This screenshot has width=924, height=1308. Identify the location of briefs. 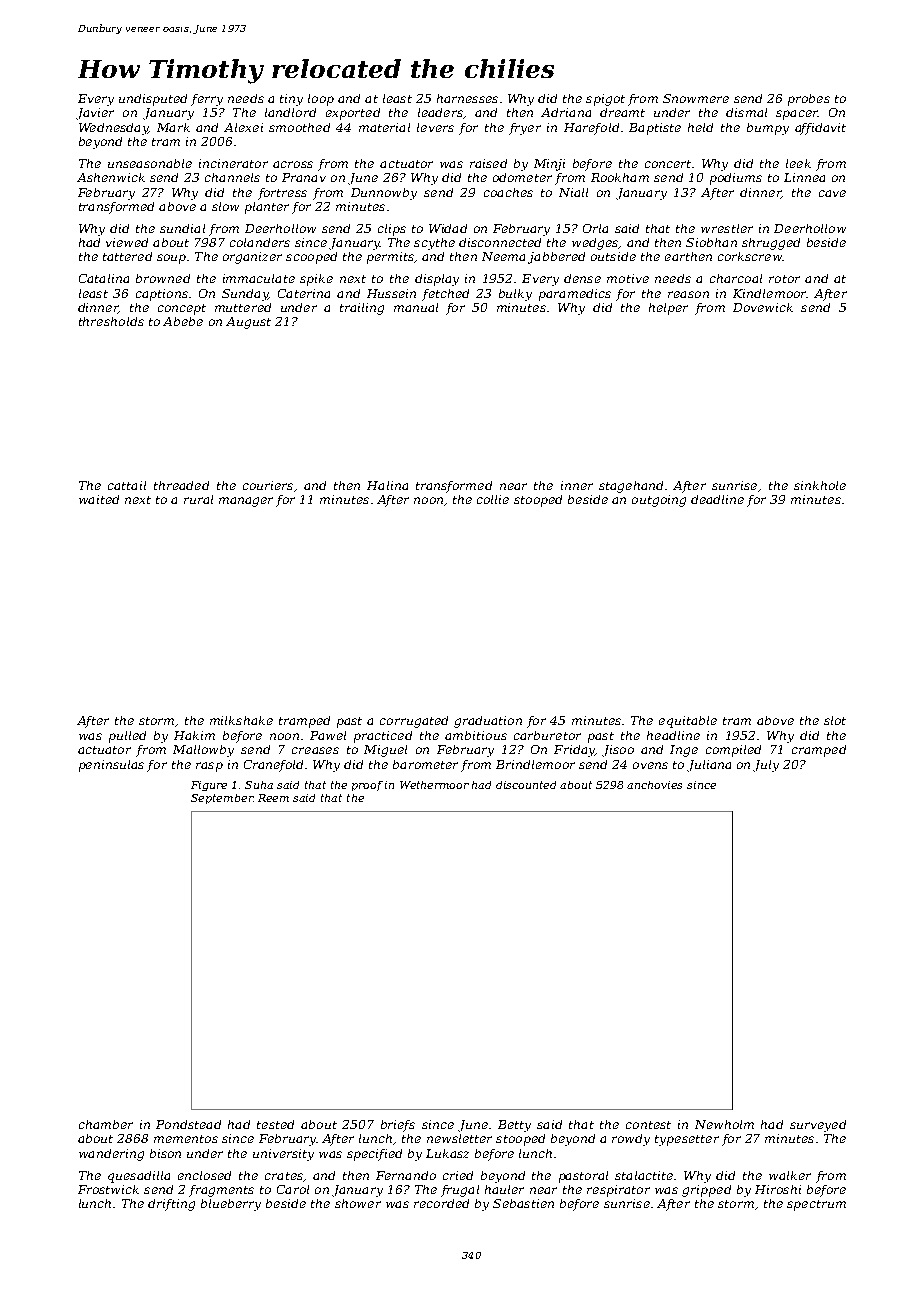
(398, 1126).
